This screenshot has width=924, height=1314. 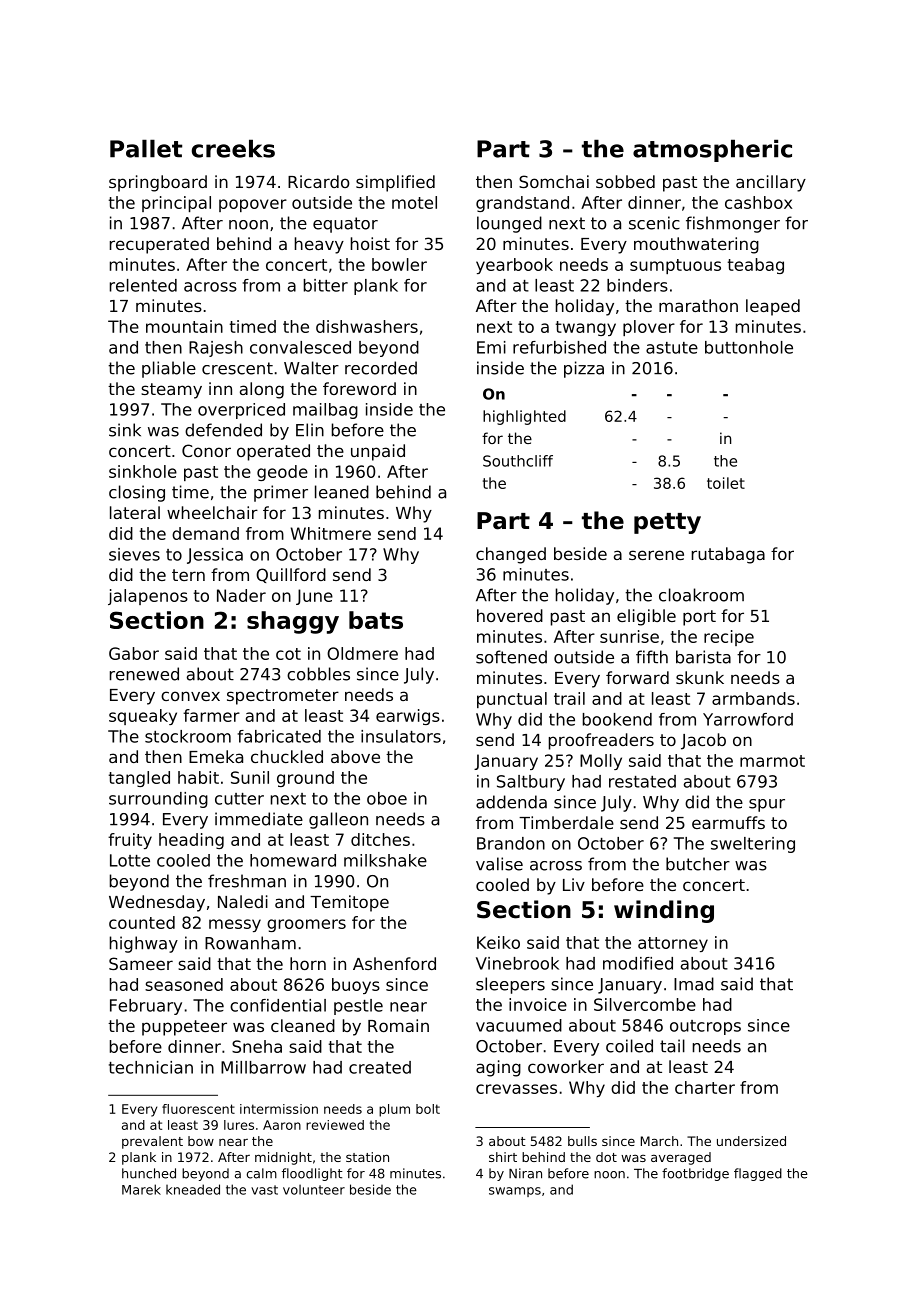 I want to click on kneaded, so click(x=193, y=1189).
